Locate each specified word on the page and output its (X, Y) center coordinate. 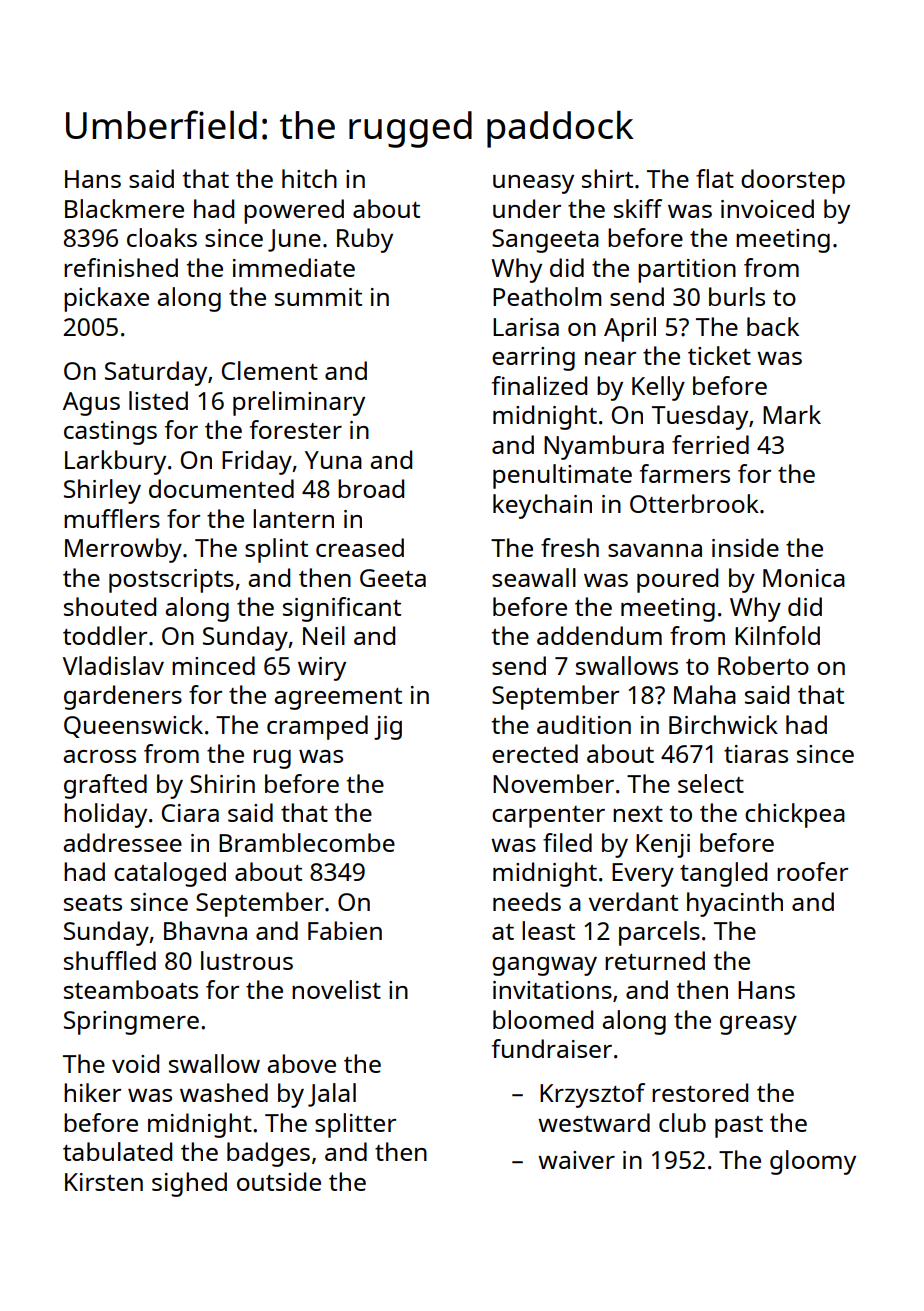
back (773, 326)
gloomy (813, 1162)
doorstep (793, 181)
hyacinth (735, 904)
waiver (576, 1160)
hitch (309, 178)
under (527, 208)
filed (567, 842)
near (610, 358)
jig (388, 728)
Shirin (222, 783)
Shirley (102, 491)
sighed (189, 1184)
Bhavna (205, 930)
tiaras (756, 754)
